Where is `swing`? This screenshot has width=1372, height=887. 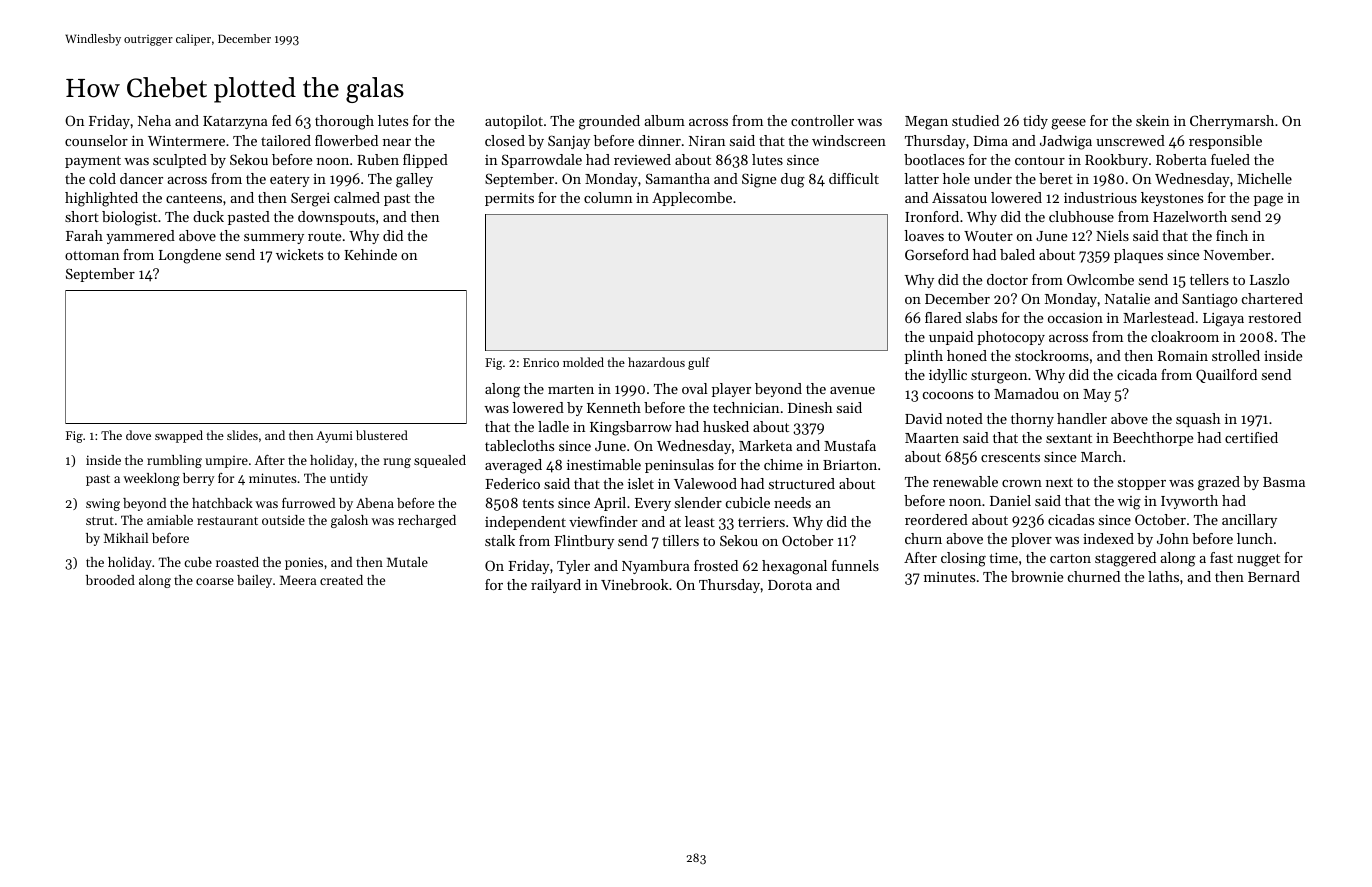 swing is located at coordinates (103, 504).
